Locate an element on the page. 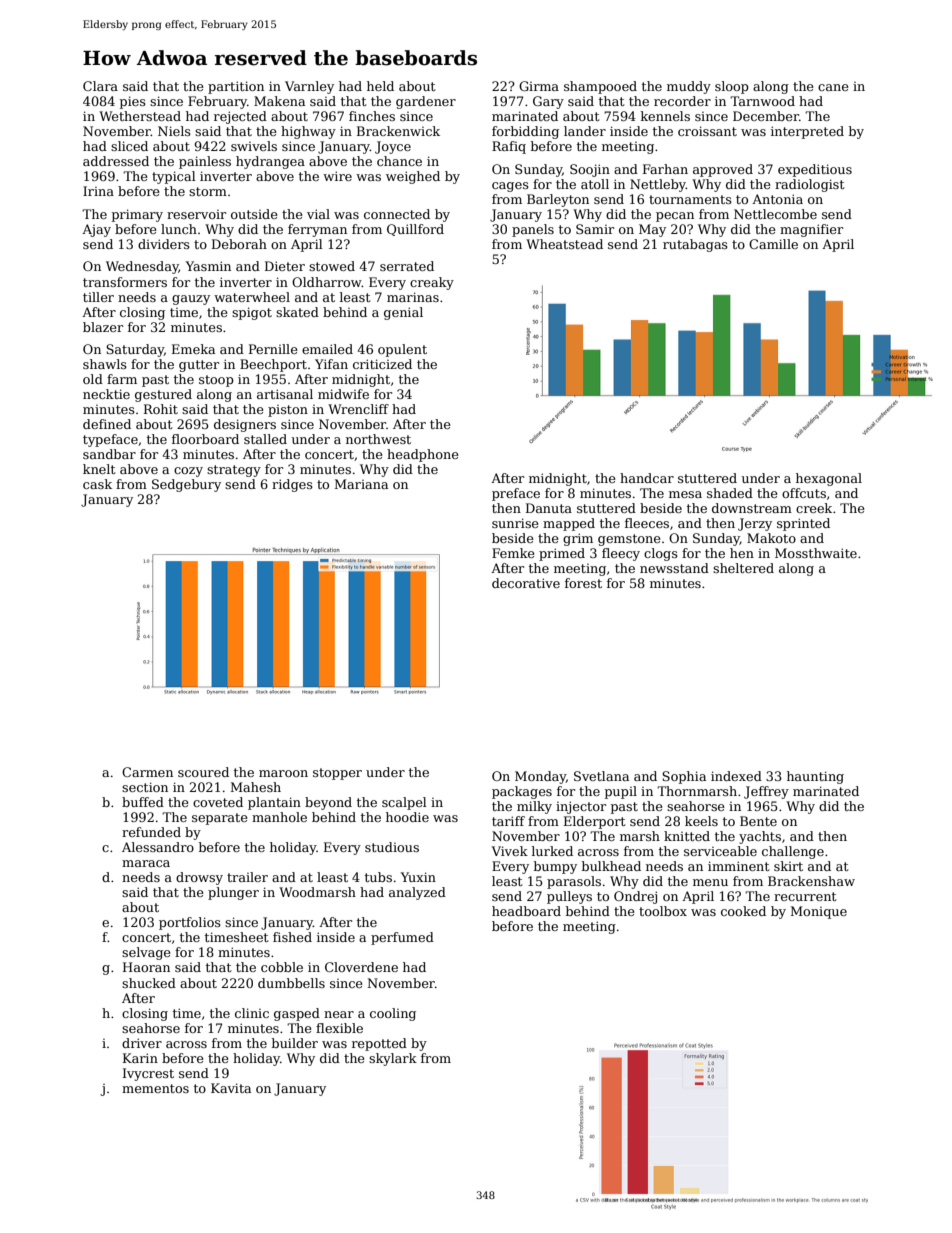 The height and width of the page is (1233, 952). painless is located at coordinates (205, 162).
